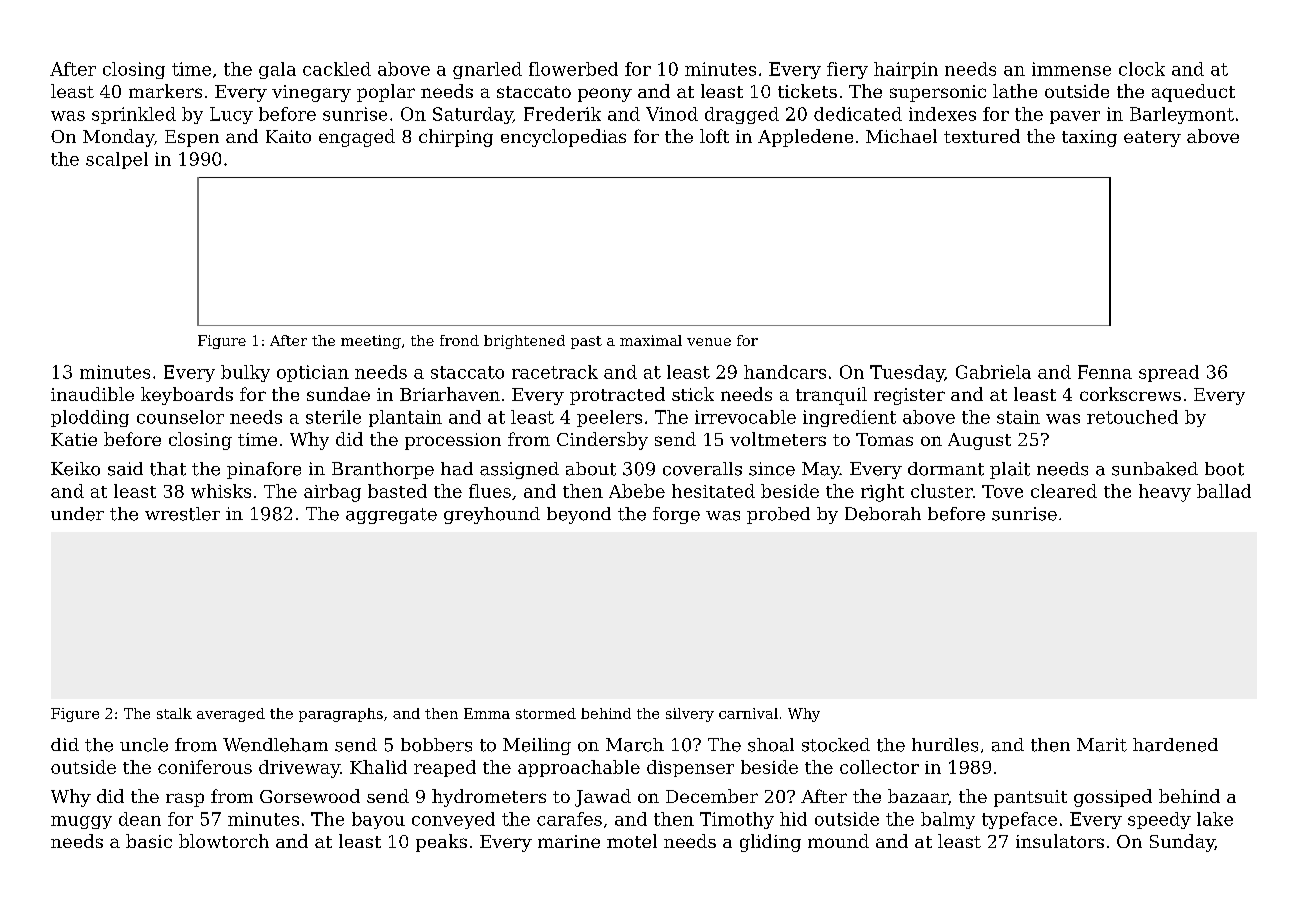  What do you see at coordinates (182, 514) in the image?
I see `wrestler` at bounding box center [182, 514].
